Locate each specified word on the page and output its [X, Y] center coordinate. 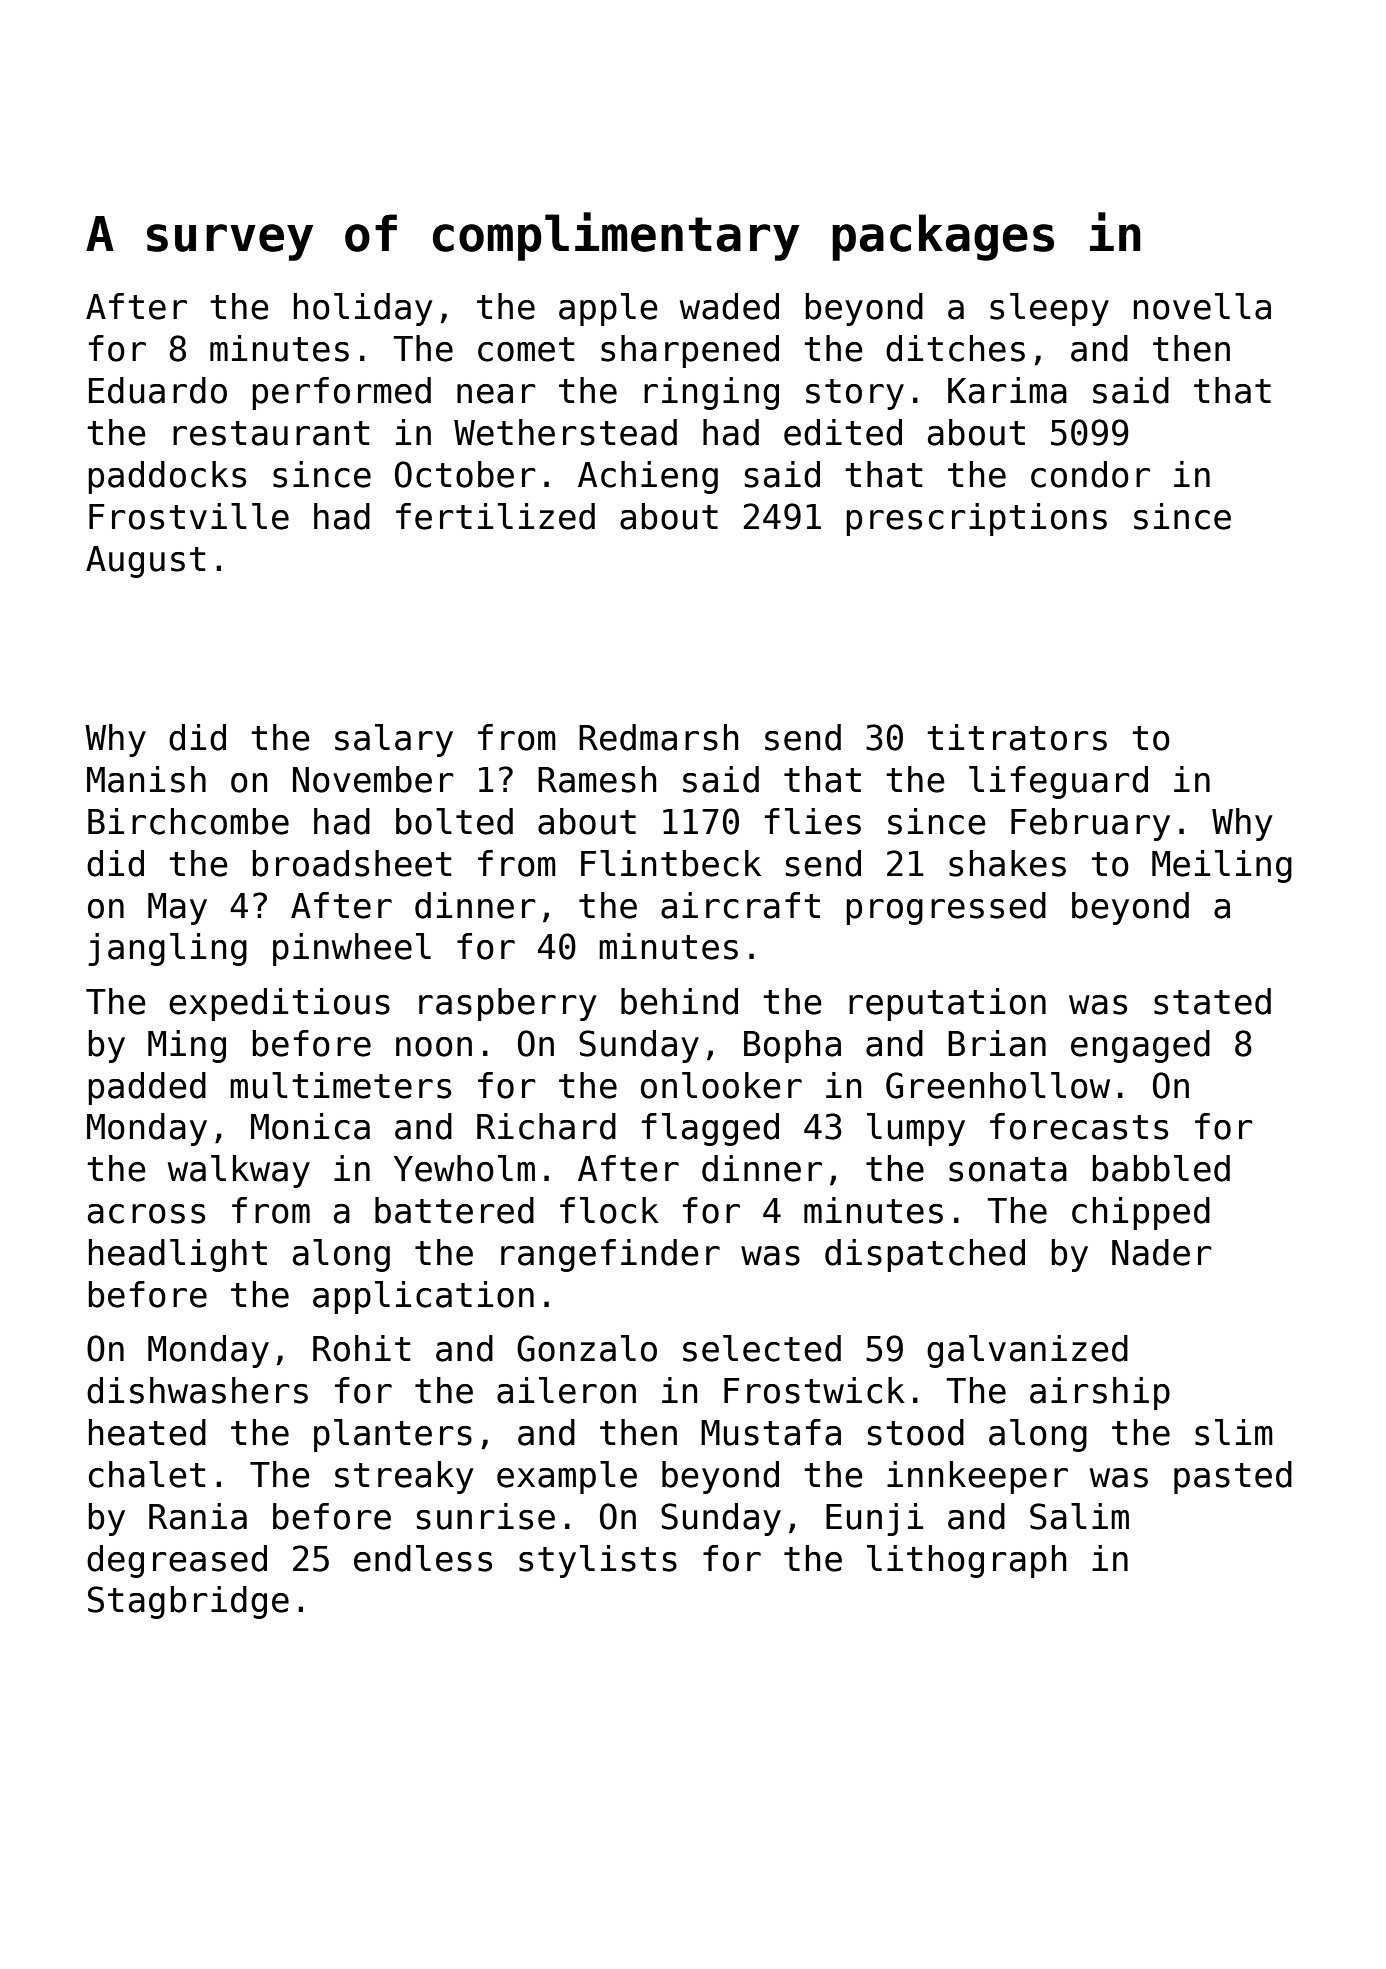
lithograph [966, 1561]
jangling [167, 949]
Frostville [189, 516]
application [423, 1297]
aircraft [740, 905]
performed [341, 393]
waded [729, 306]
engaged [1140, 1046]
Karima [1007, 390]
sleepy [1049, 309]
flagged [710, 1129]
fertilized [495, 516]
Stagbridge [188, 1602]
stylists [598, 1561]
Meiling [1222, 866]
